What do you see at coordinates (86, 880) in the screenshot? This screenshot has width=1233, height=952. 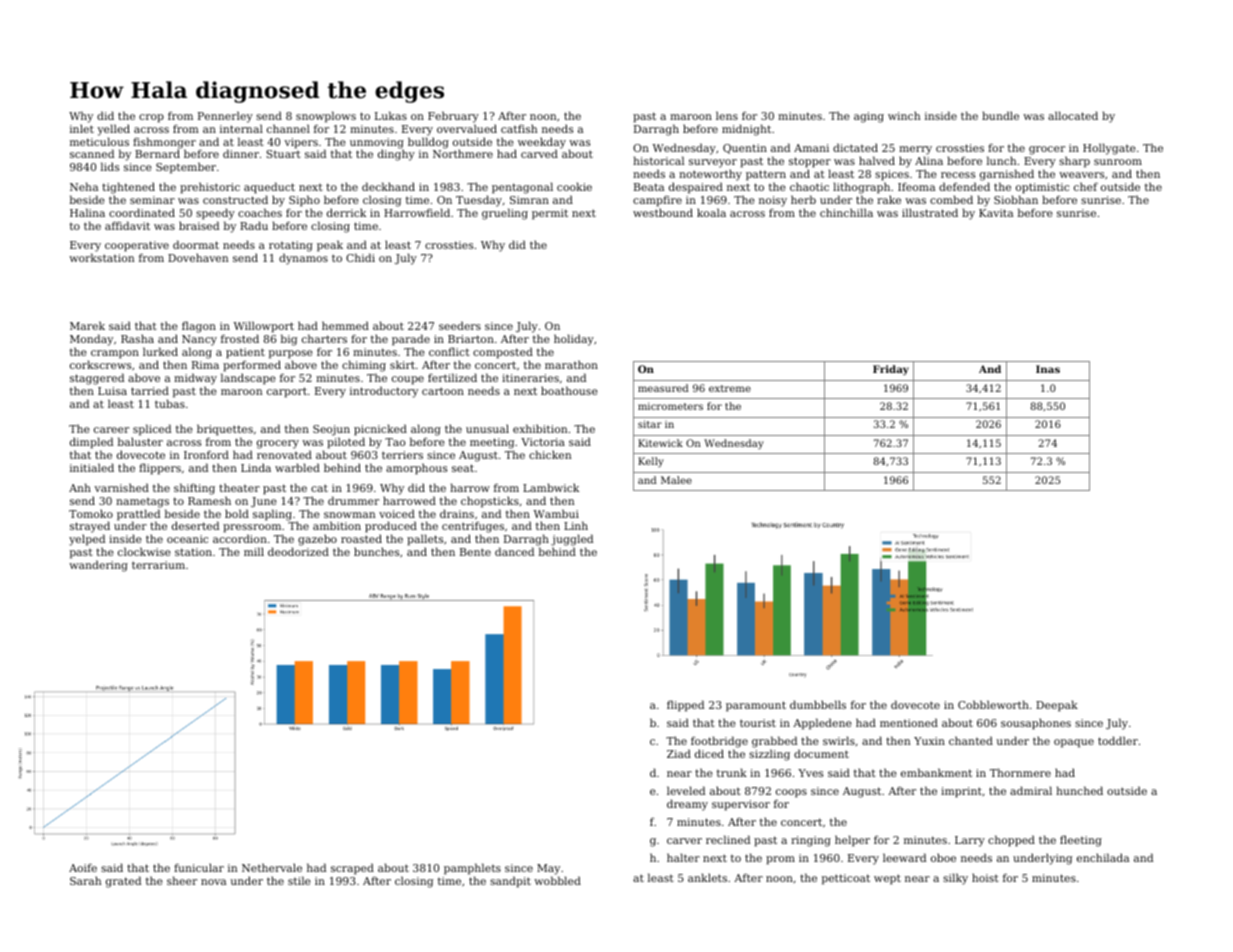 I see `Sarah` at bounding box center [86, 880].
